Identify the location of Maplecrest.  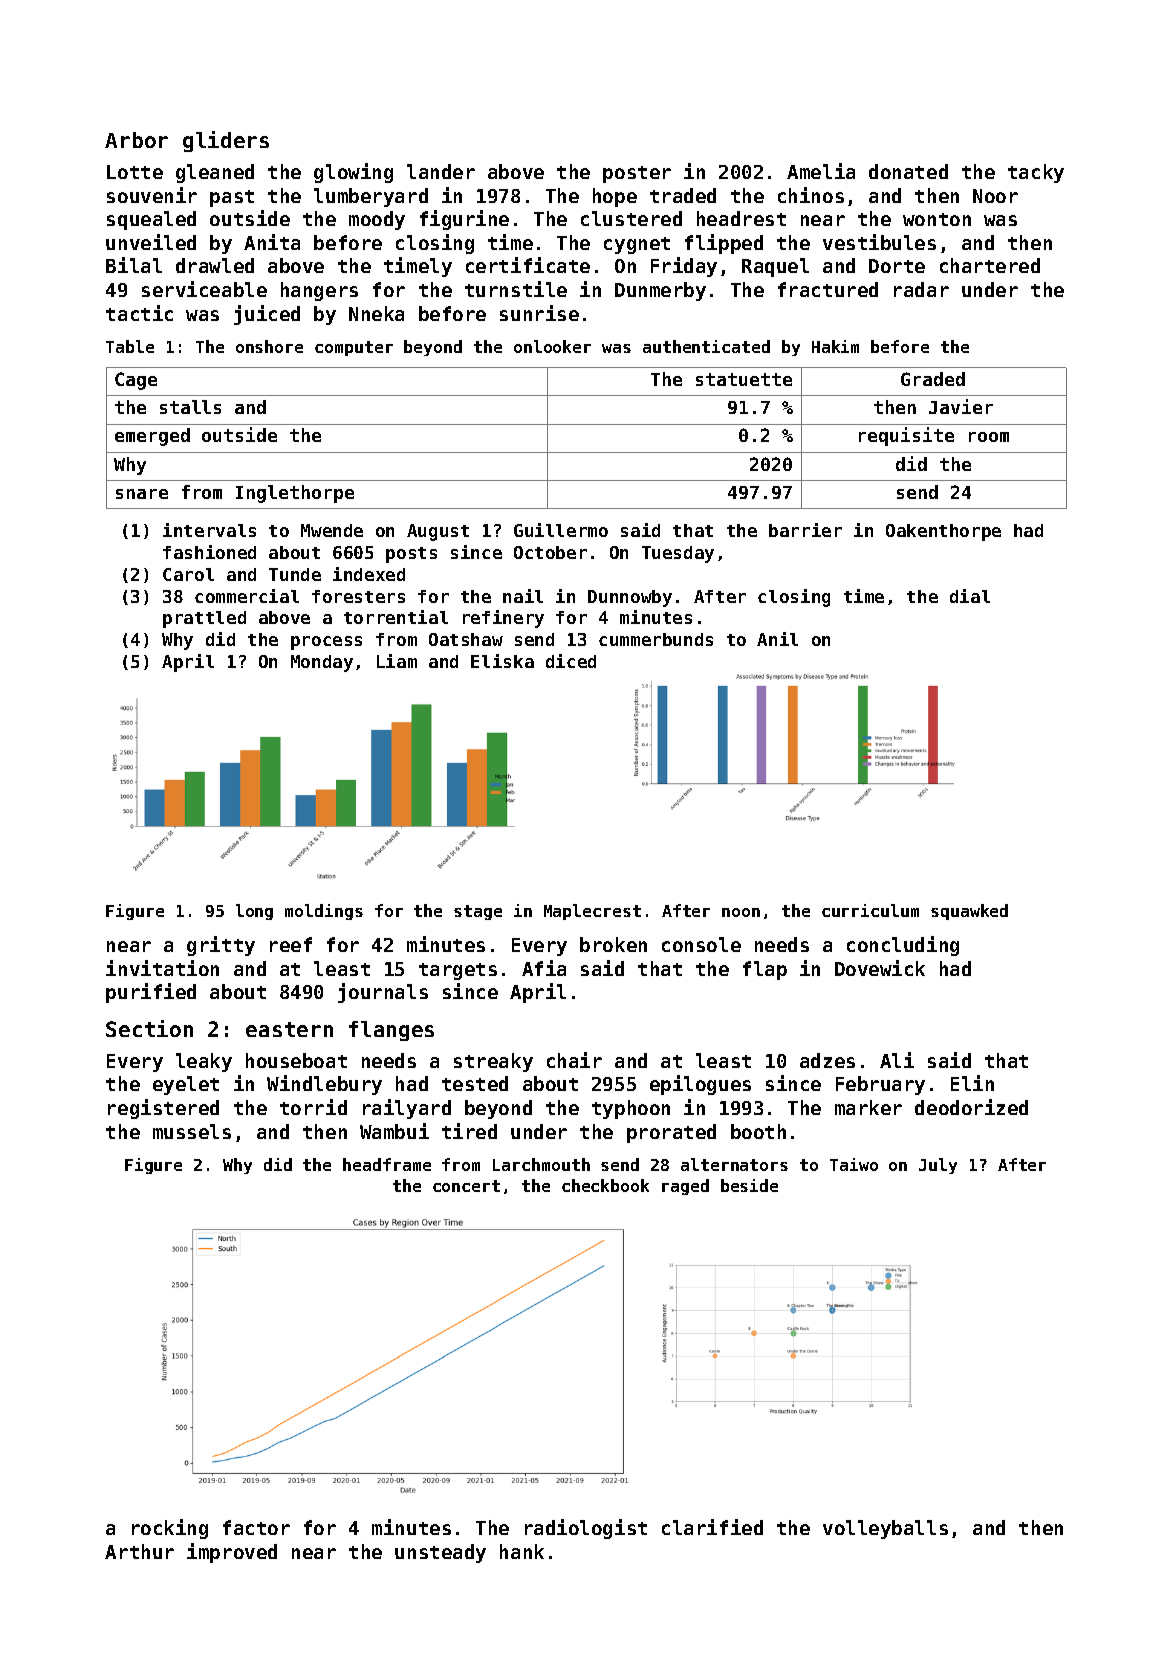
(592, 912).
